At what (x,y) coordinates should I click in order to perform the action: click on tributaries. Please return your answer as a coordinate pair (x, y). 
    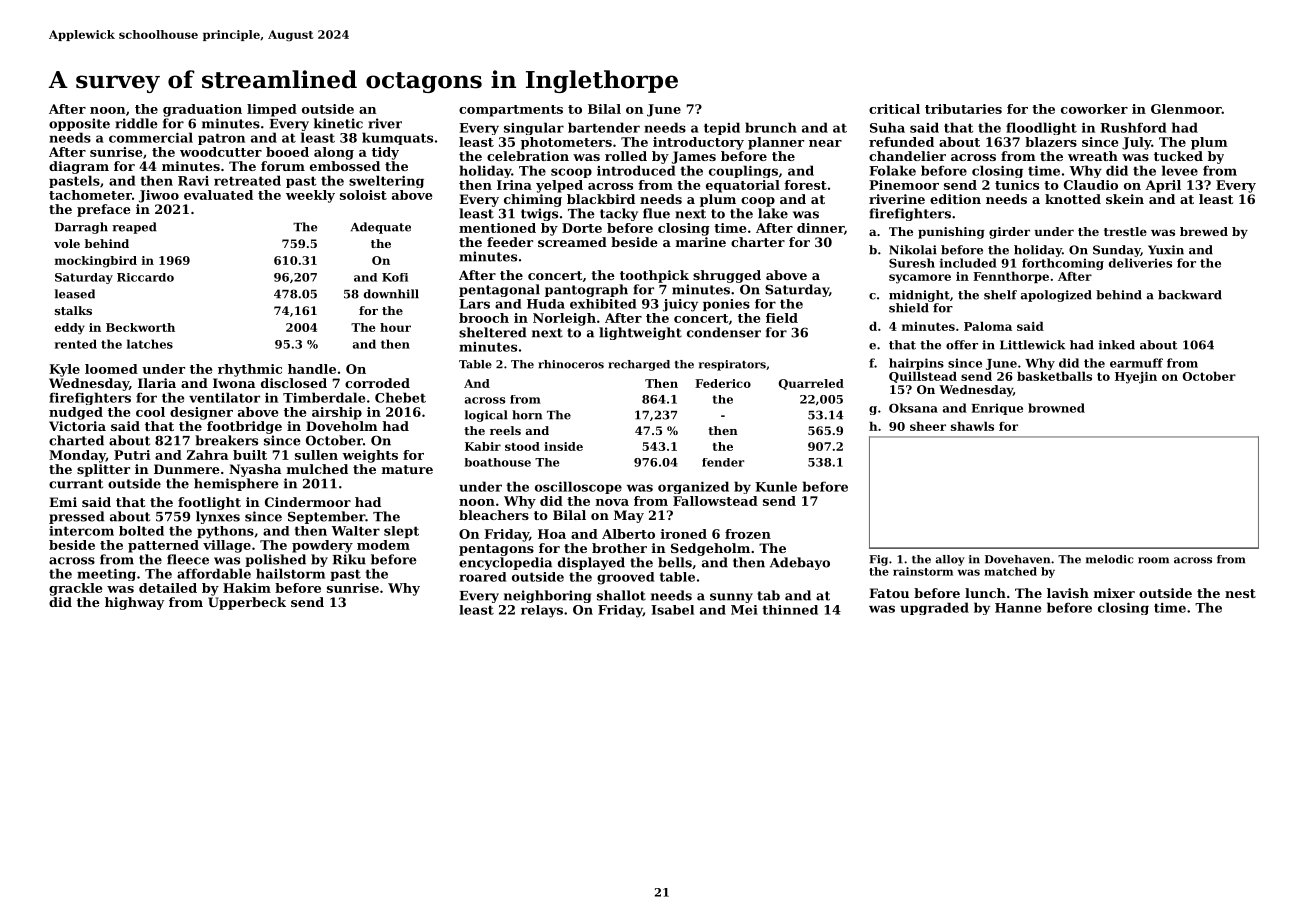
    Looking at the image, I should click on (963, 109).
